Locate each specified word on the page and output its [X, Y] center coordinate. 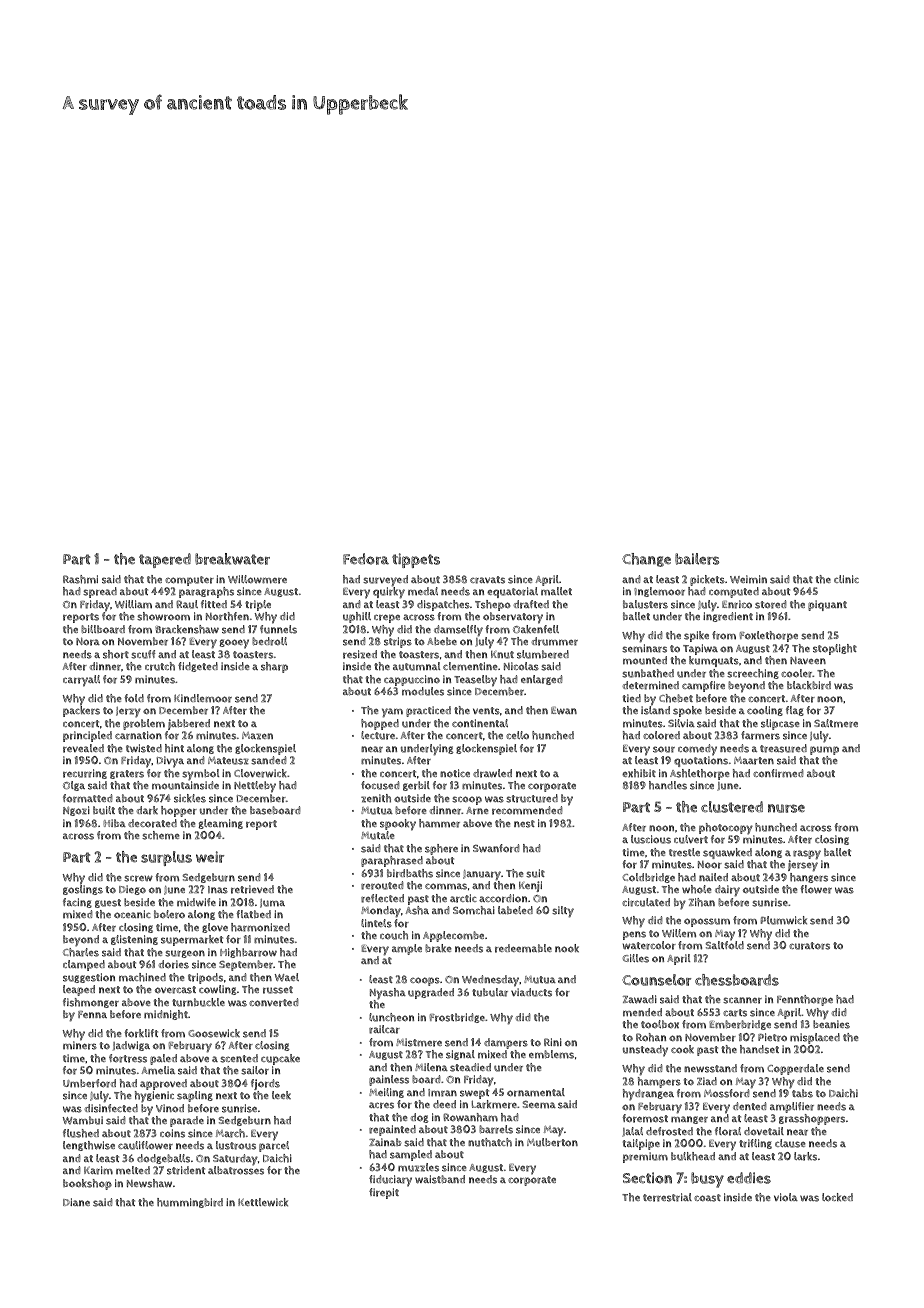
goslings [83, 890]
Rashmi [80, 579]
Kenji [530, 886]
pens [634, 935]
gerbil [416, 786]
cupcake [280, 1059]
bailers [697, 559]
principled [87, 736]
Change [646, 560]
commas [446, 886]
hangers [809, 878]
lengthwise [89, 1146]
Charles [81, 952]
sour [664, 749]
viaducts [531, 992]
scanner [742, 1000]
